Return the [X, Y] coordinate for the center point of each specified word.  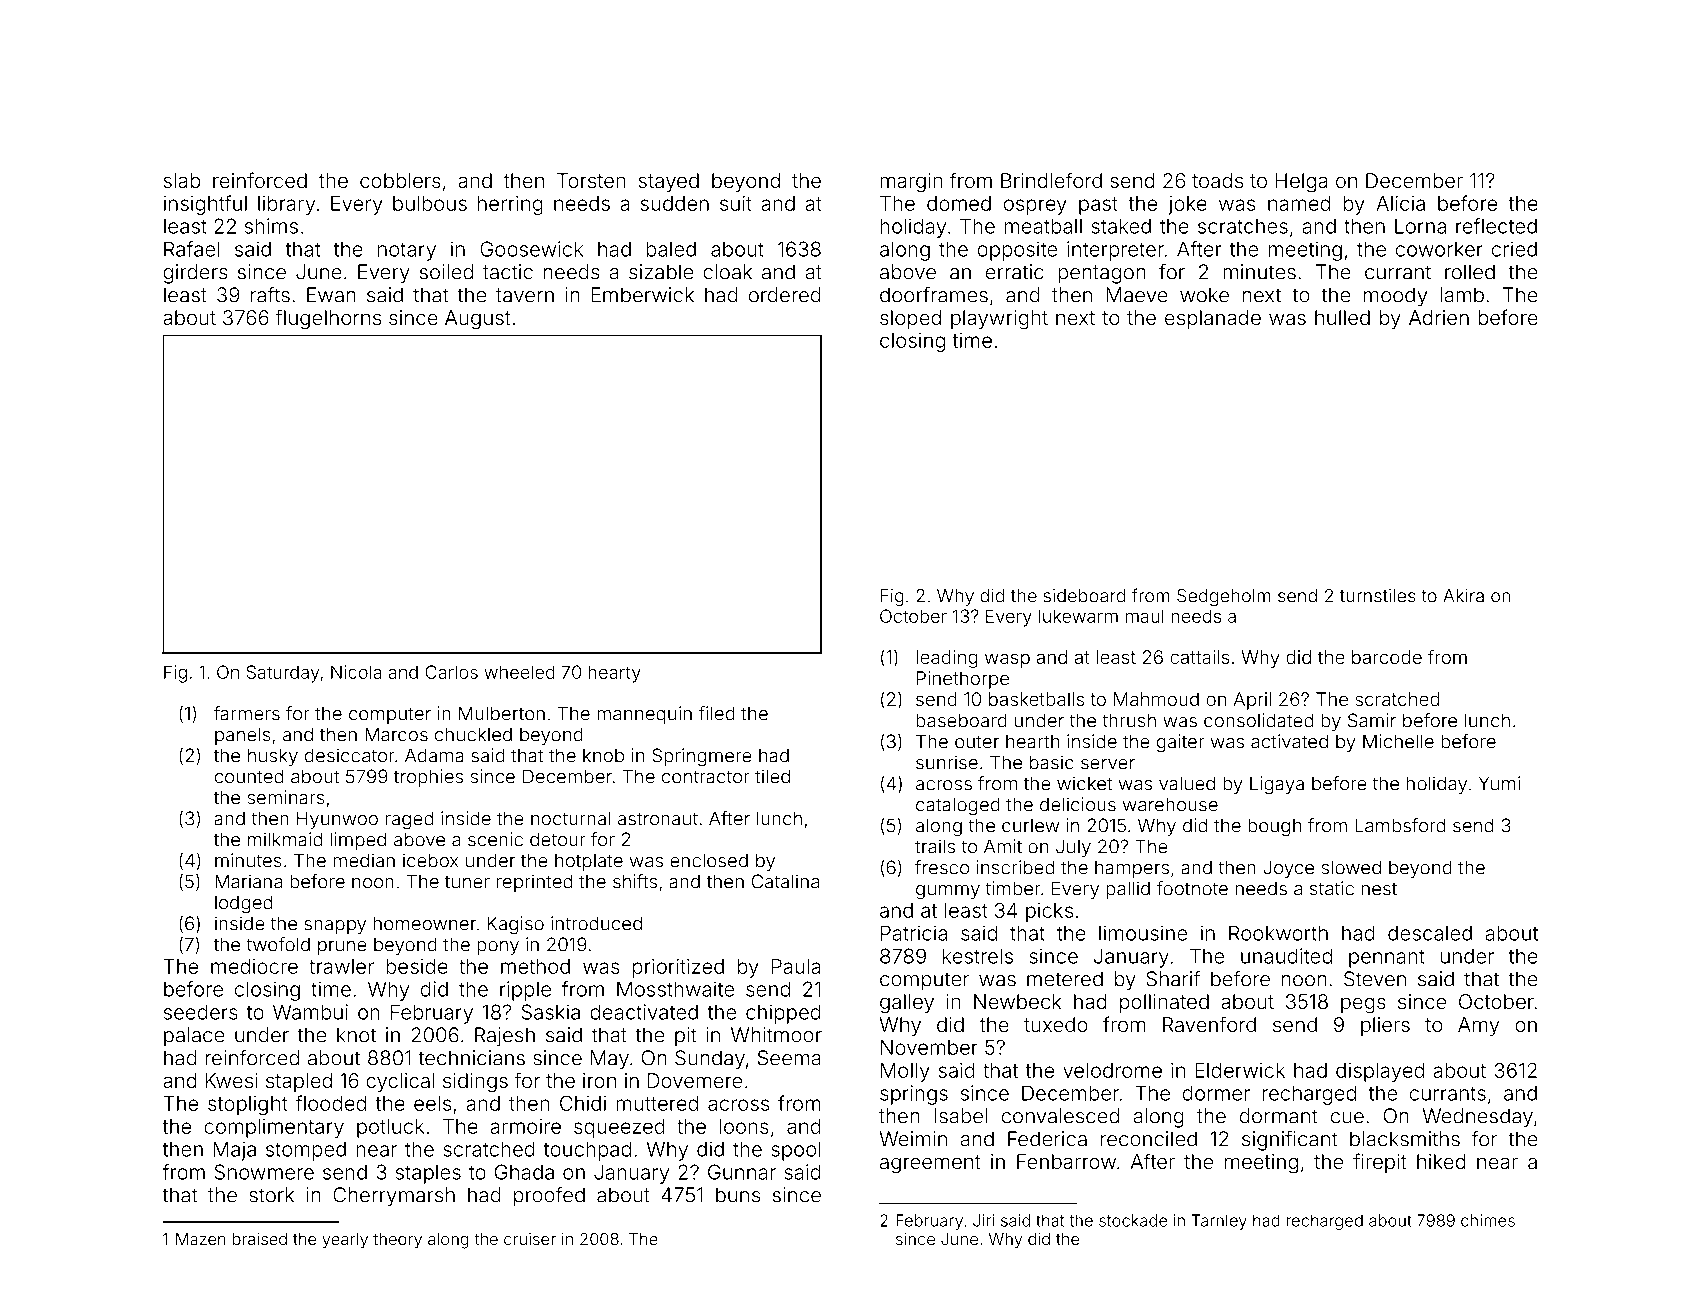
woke [1204, 295]
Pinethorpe [963, 680]
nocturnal [570, 818]
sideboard [1084, 596]
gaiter [1181, 743]
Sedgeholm [1224, 597]
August [478, 320]
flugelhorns [328, 319]
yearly [345, 1241]
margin [911, 183]
